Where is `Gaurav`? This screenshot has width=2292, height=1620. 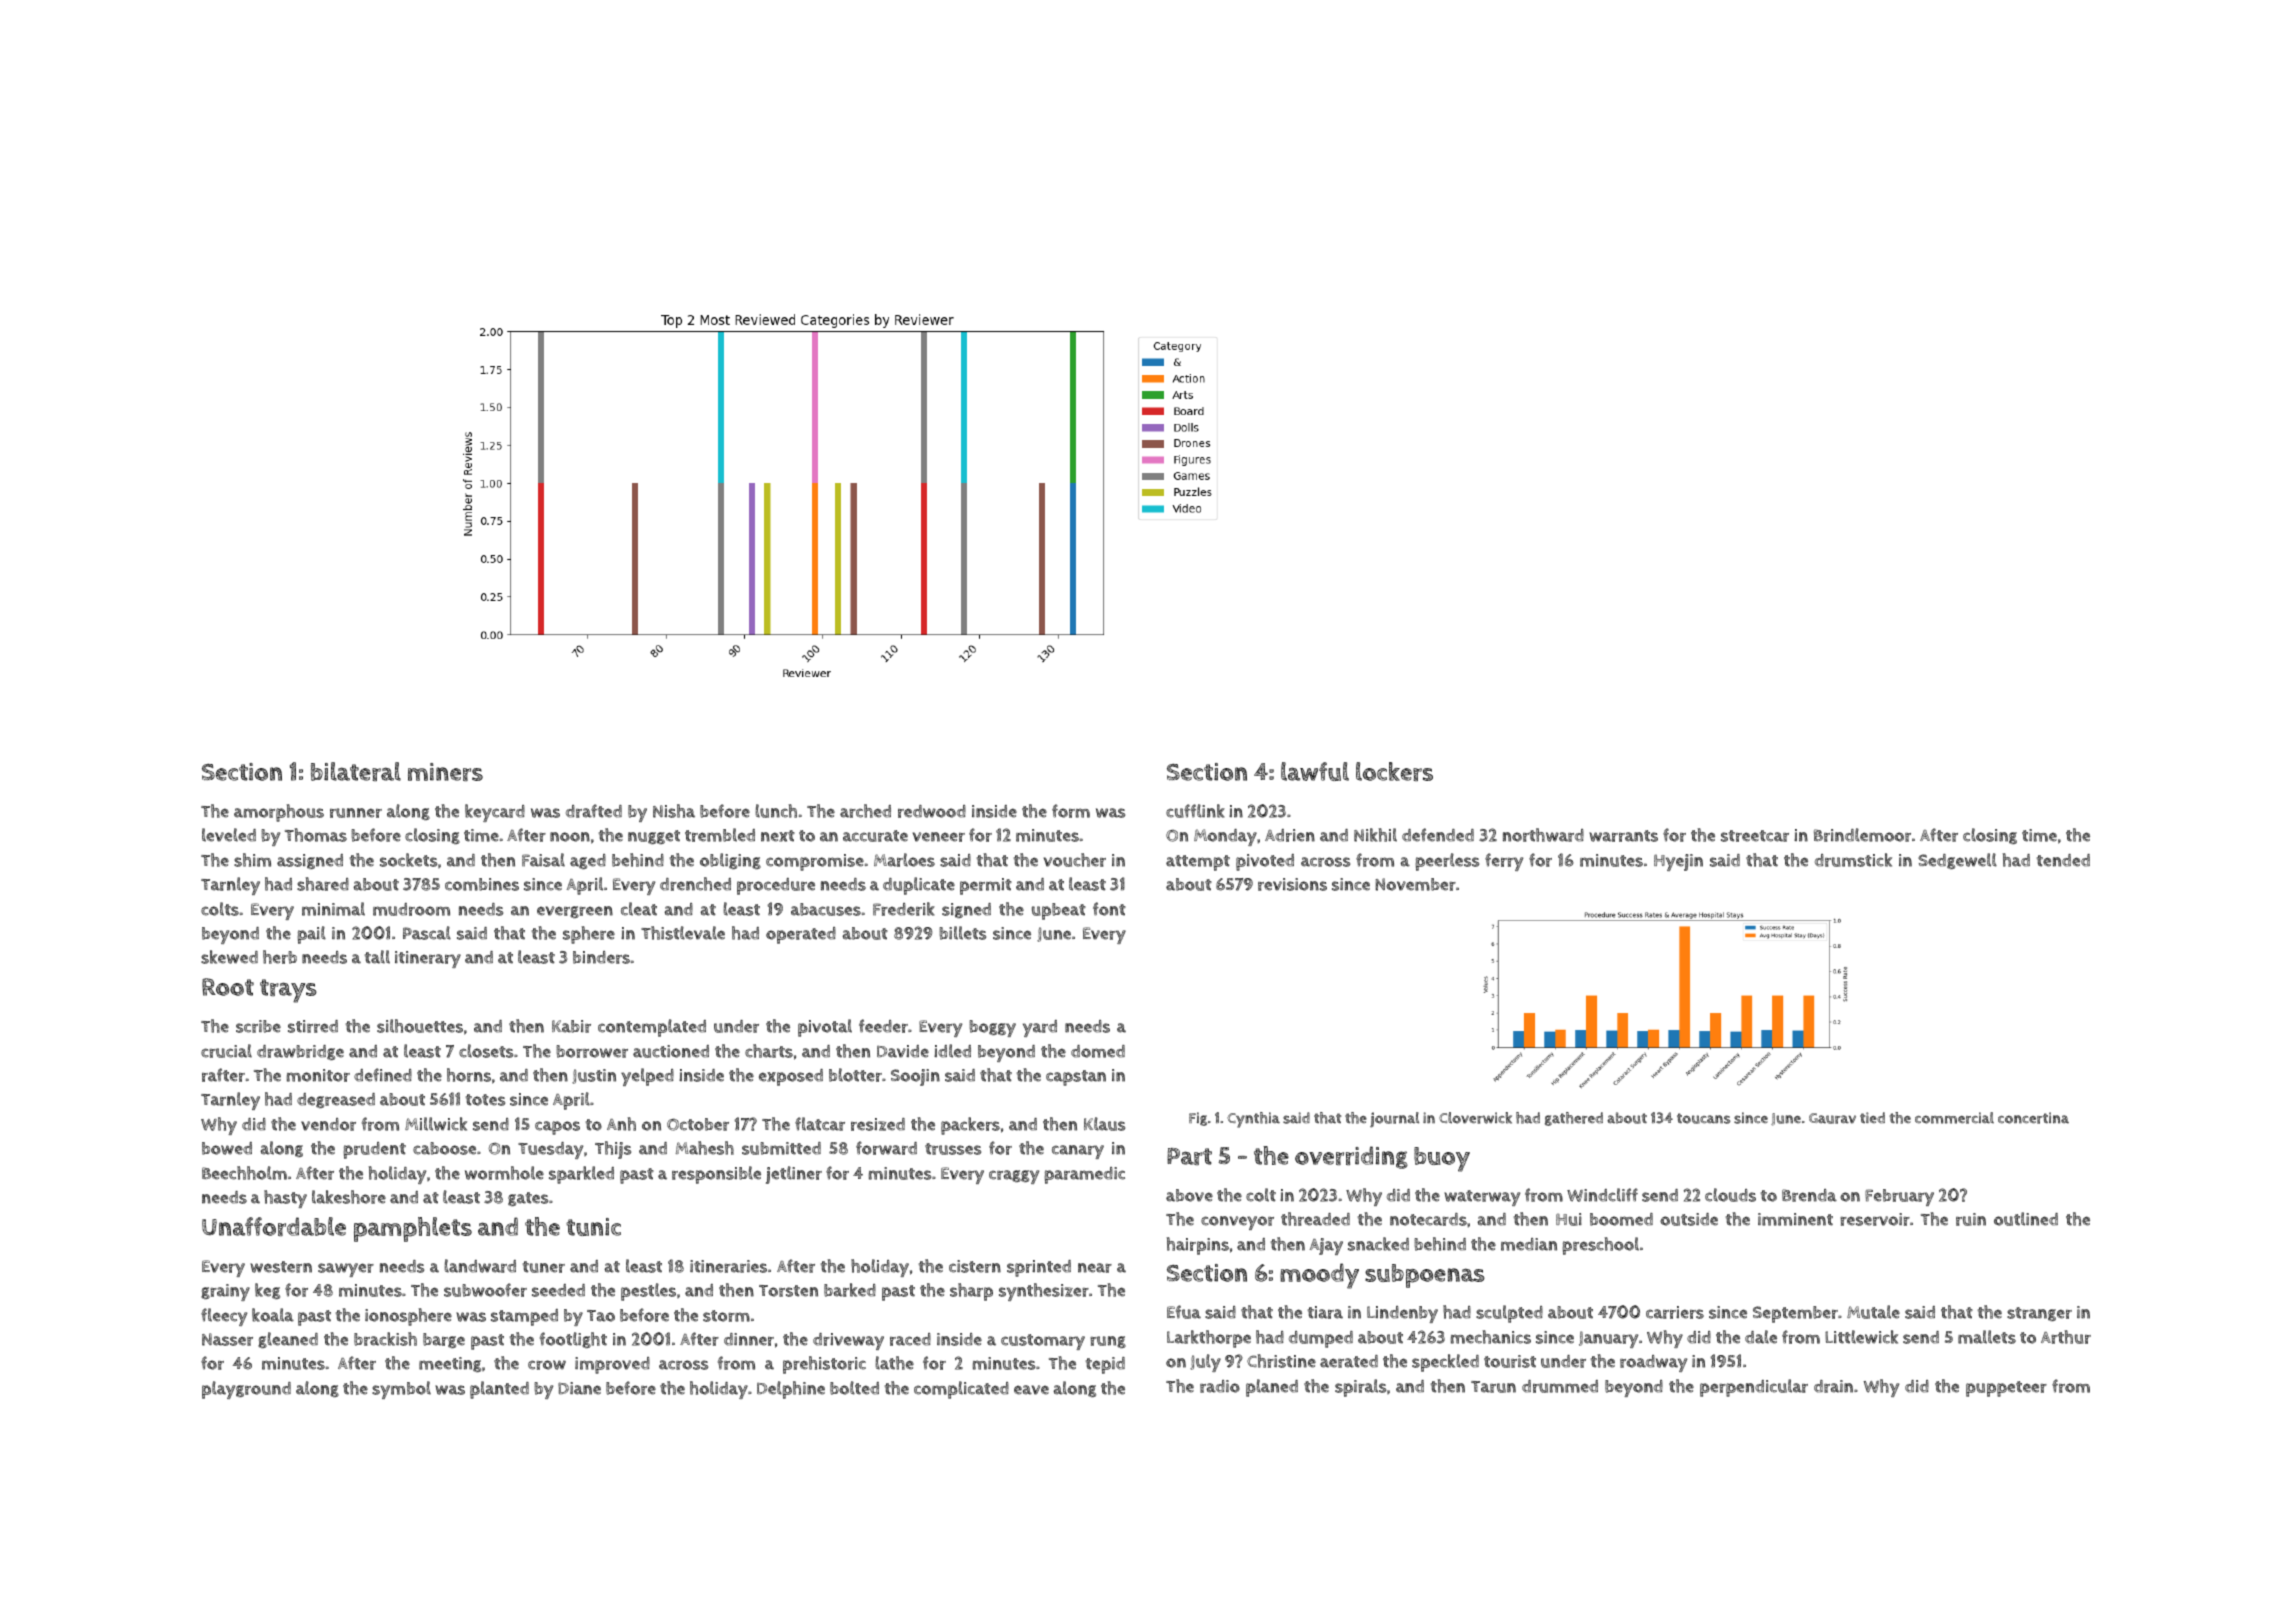 Gaurav is located at coordinates (1832, 1118).
